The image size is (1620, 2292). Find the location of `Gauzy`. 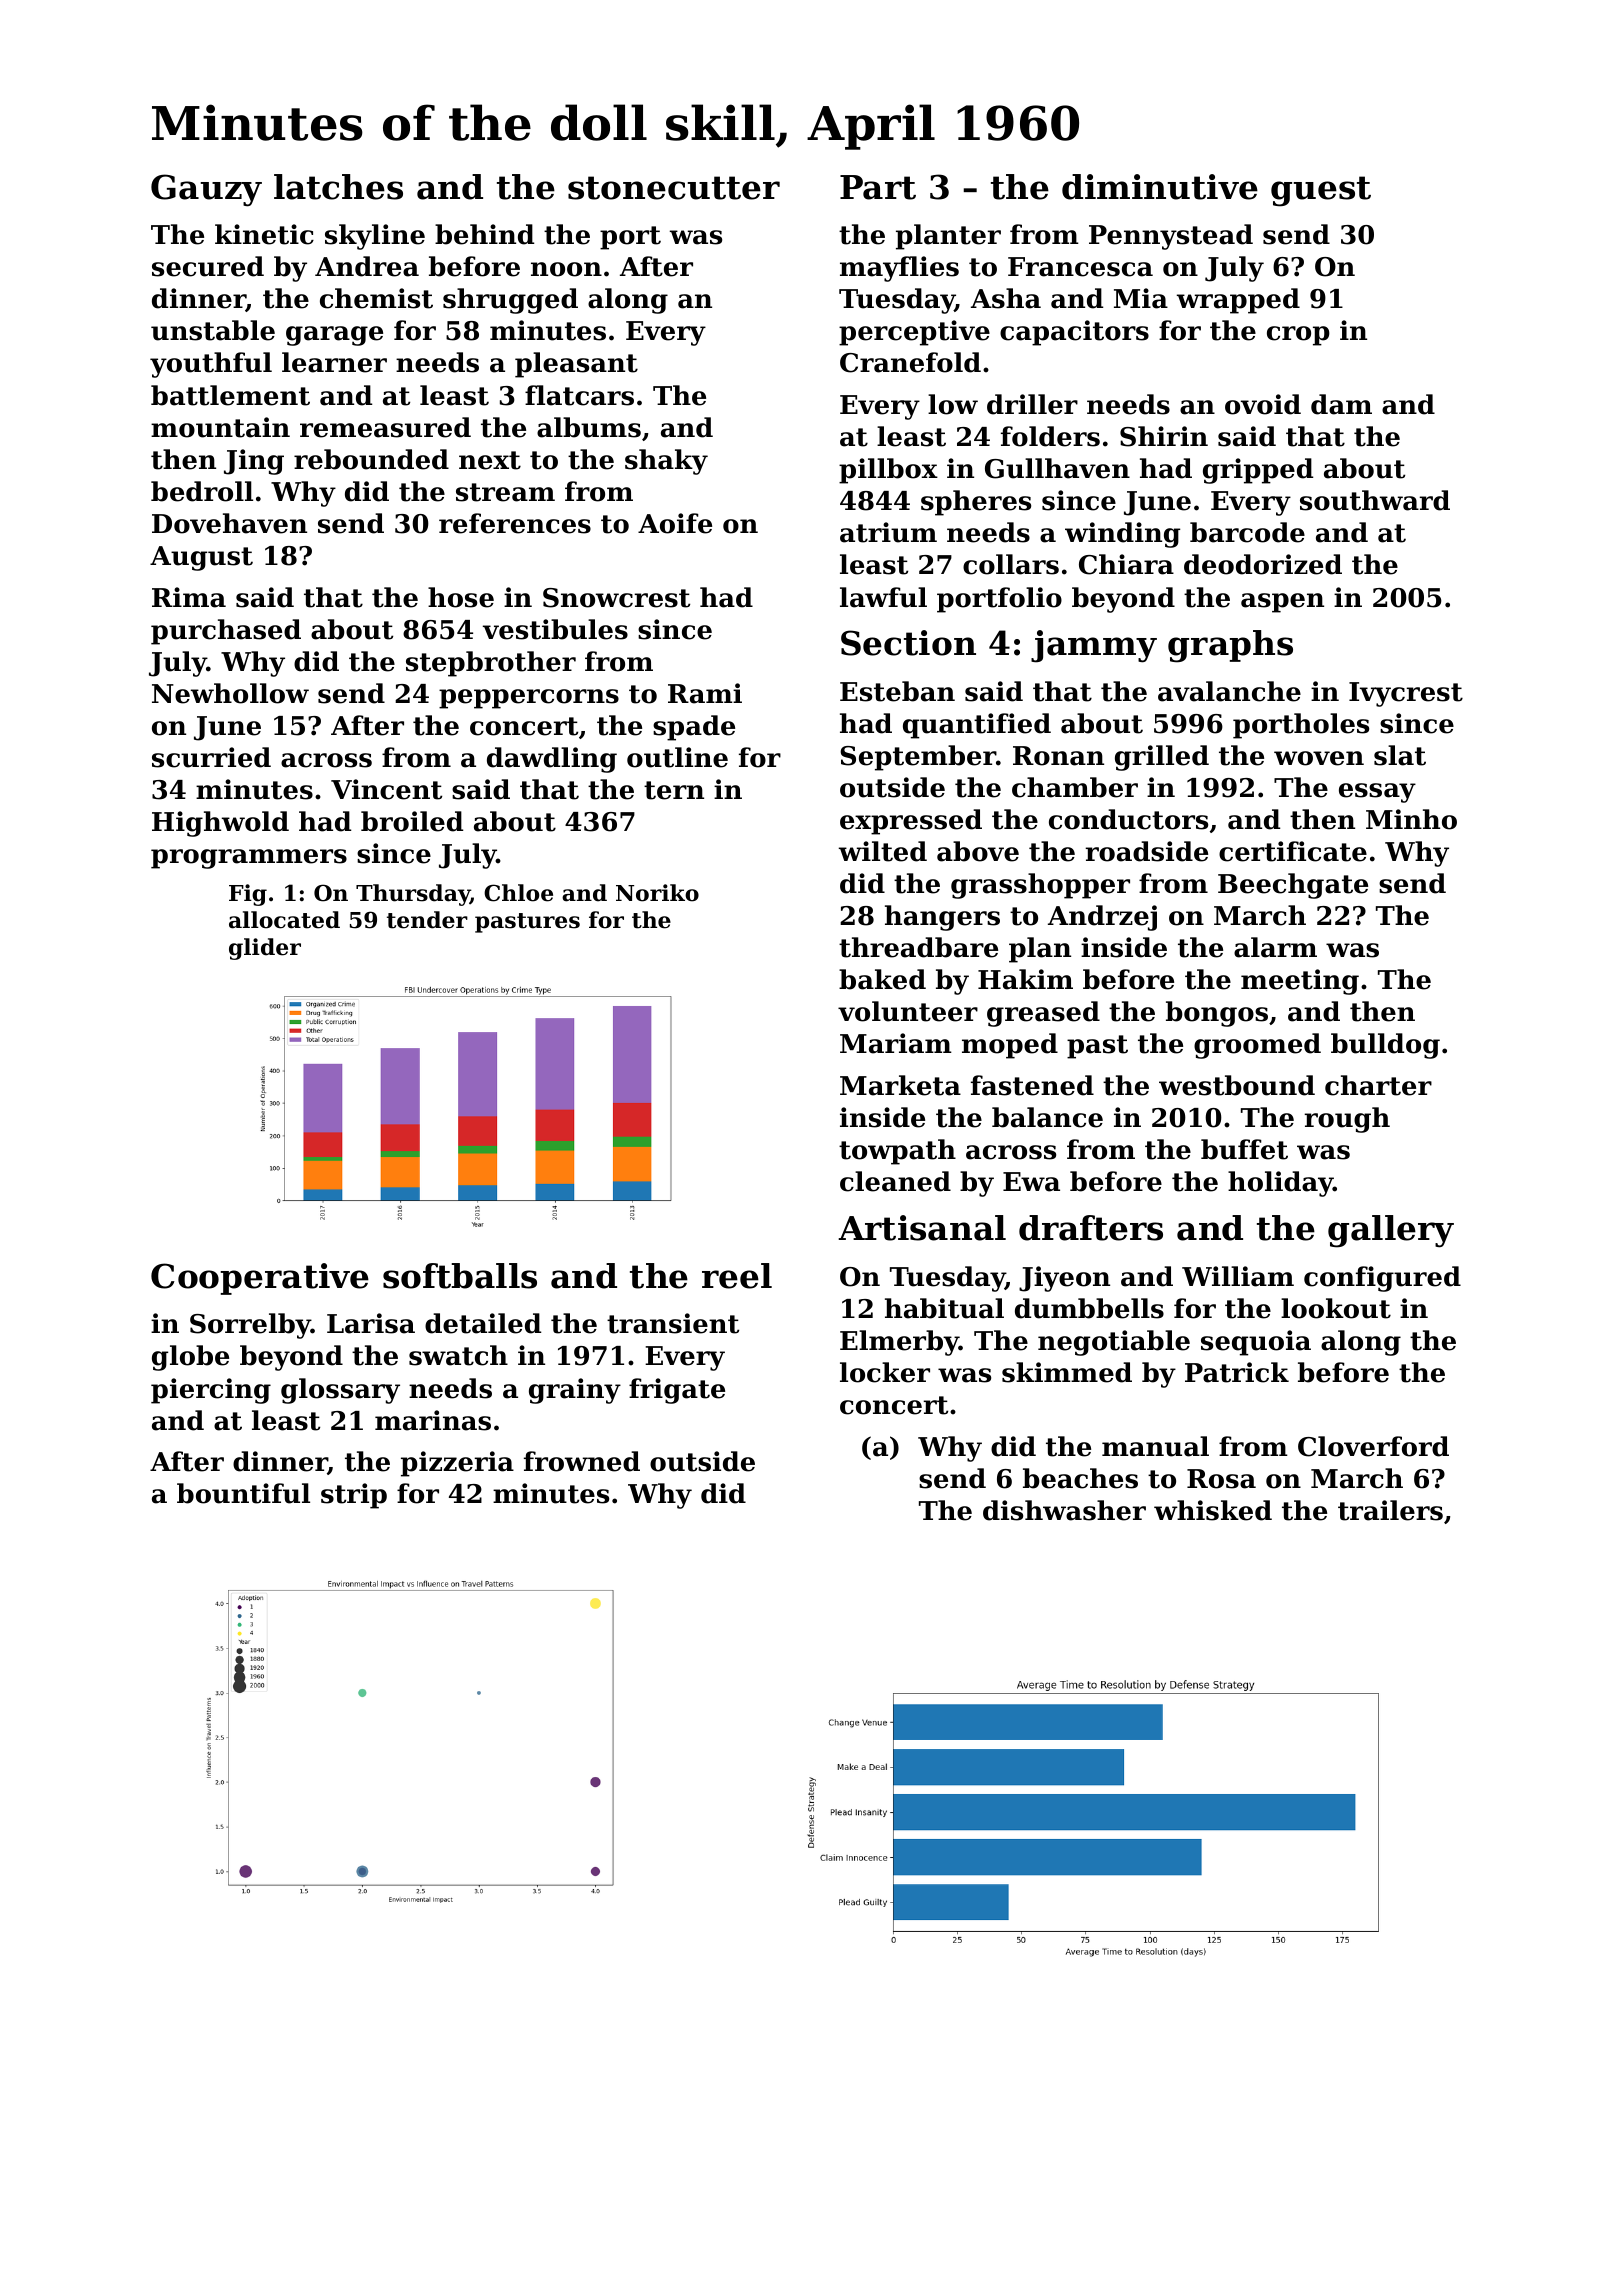

Gauzy is located at coordinates (206, 190).
